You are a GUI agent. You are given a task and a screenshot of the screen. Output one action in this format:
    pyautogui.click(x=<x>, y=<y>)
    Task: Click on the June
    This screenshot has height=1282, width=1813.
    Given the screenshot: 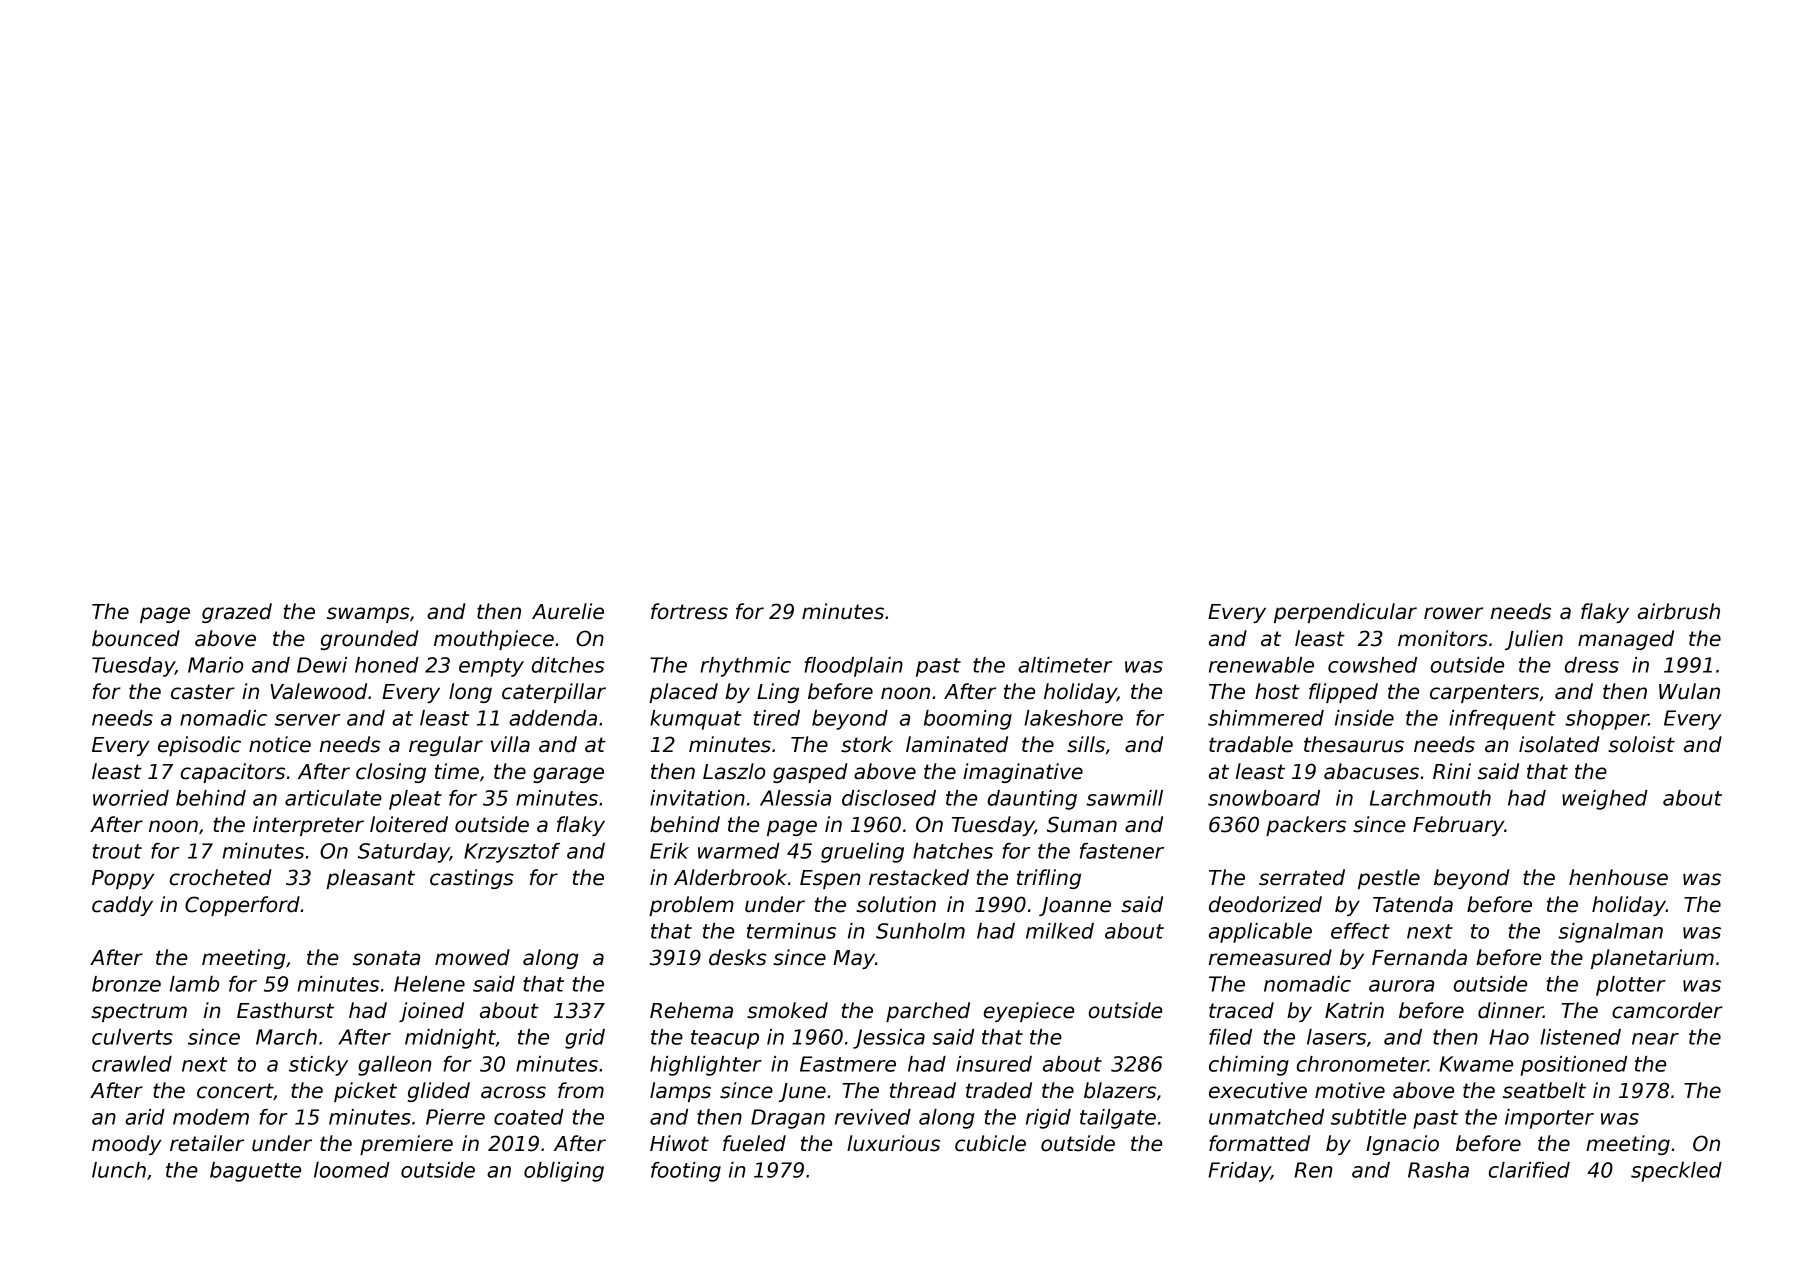 What is the action you would take?
    pyautogui.click(x=802, y=1092)
